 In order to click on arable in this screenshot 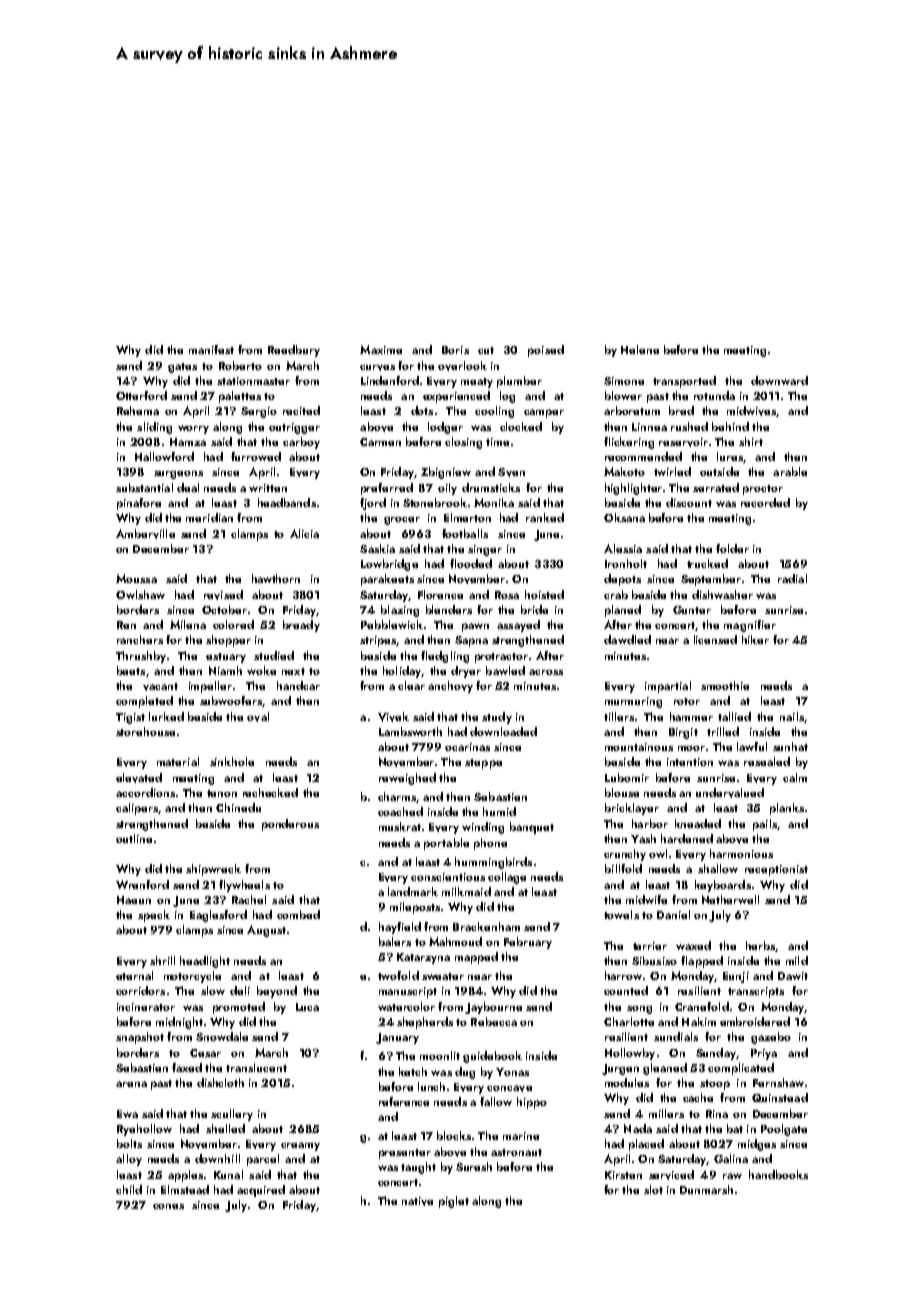, I will do `click(790, 471)`.
